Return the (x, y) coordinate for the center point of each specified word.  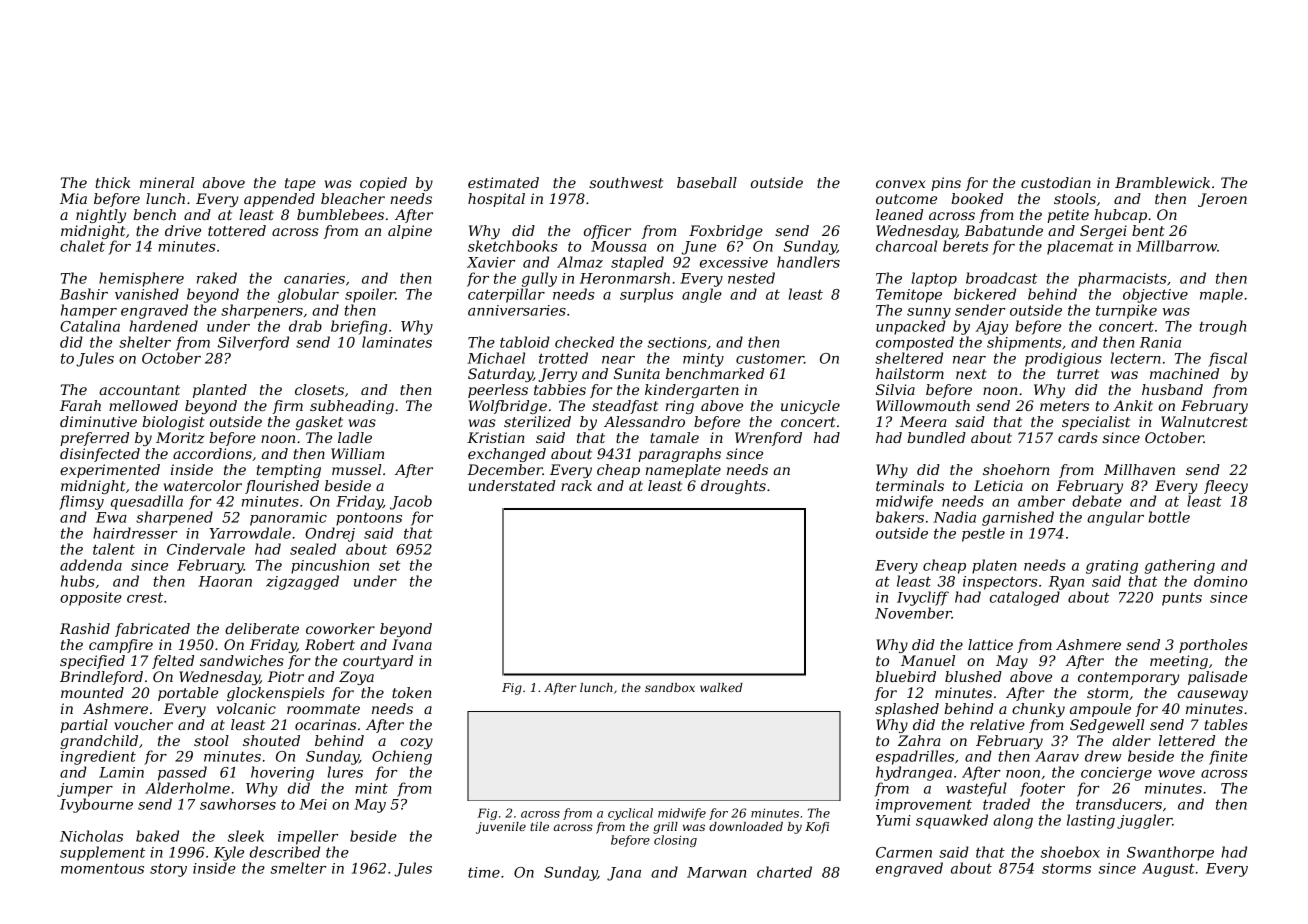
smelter (298, 868)
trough (1223, 327)
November (913, 613)
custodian (1056, 182)
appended (279, 200)
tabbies (560, 389)
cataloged (1025, 598)
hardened (163, 326)
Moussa (618, 246)
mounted (92, 692)
